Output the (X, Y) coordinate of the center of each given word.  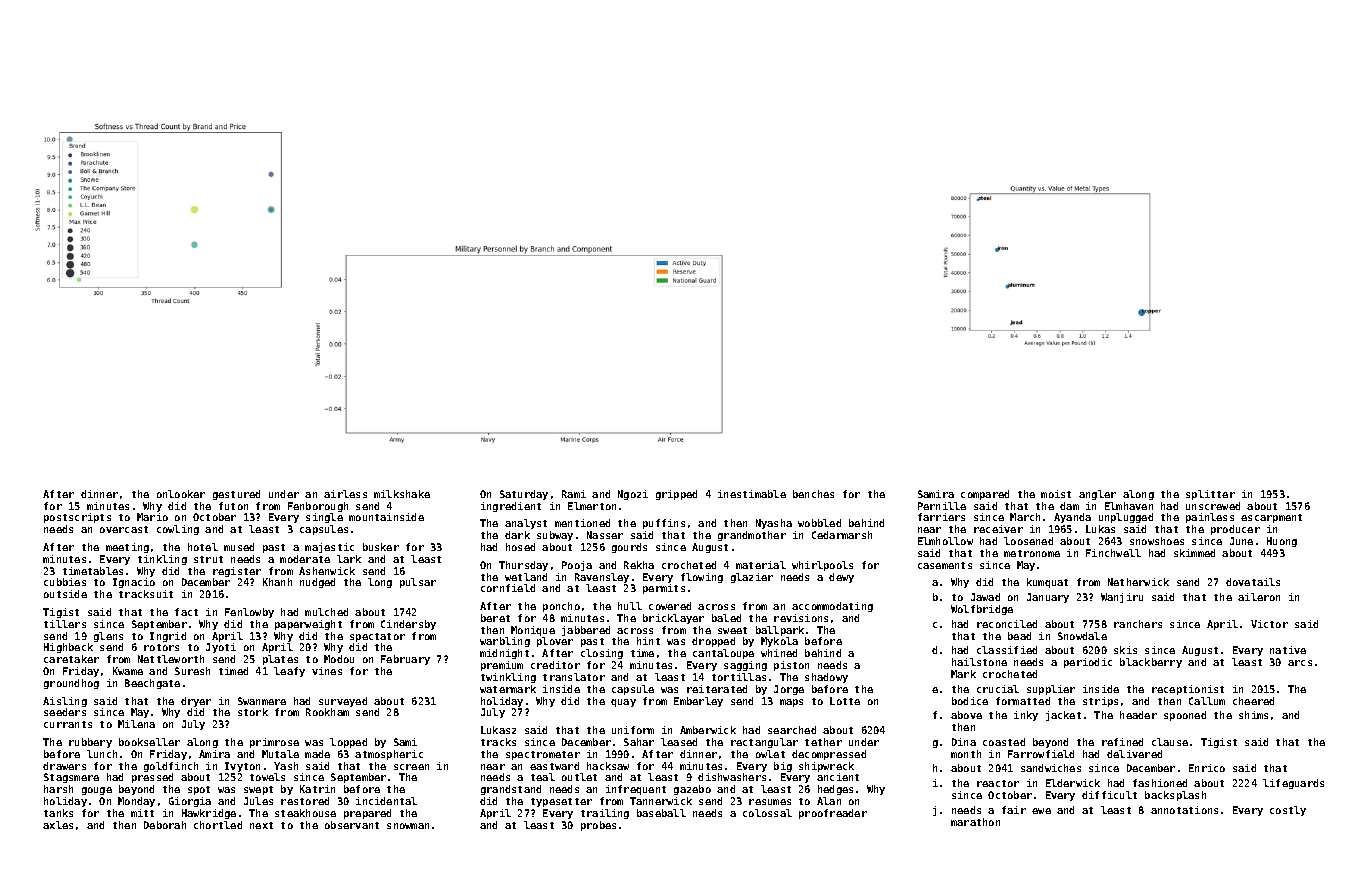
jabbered (586, 631)
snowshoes (1157, 541)
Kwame (128, 671)
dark (517, 535)
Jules (258, 801)
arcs (1300, 663)
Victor (1269, 624)
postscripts (77, 518)
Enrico (1207, 768)
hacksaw (608, 766)
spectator (377, 637)
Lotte (845, 701)
